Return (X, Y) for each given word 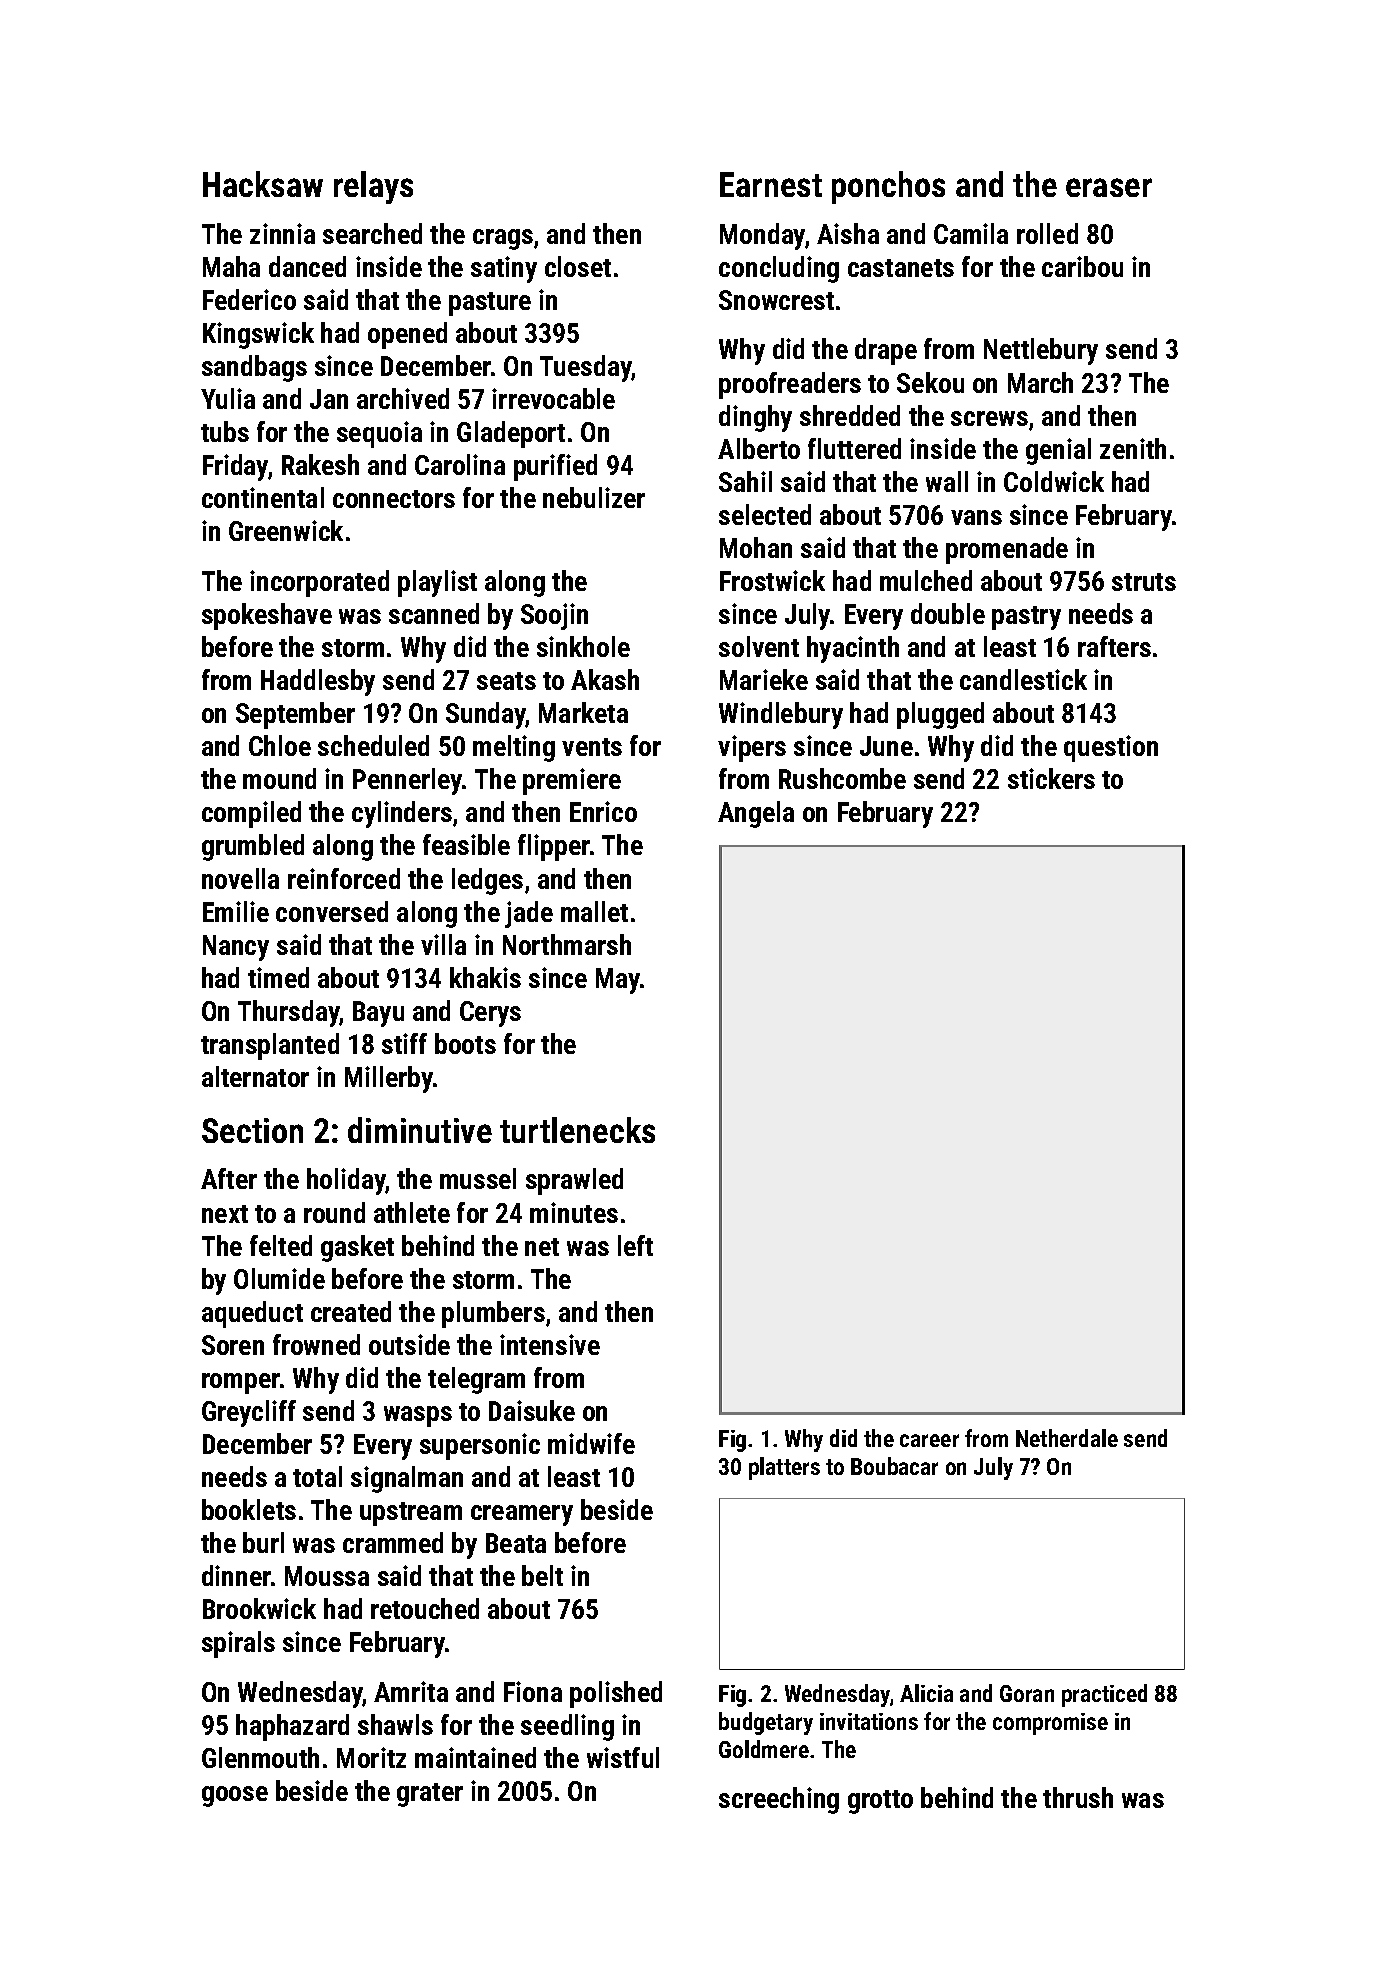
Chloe (280, 745)
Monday (762, 236)
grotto (880, 1802)
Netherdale (1067, 1438)
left (635, 1245)
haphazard (292, 1727)
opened (407, 335)
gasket (357, 1248)
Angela (756, 814)
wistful (623, 1757)
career (929, 1440)
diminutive (420, 1130)
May (618, 981)
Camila (971, 233)
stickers (1051, 778)
